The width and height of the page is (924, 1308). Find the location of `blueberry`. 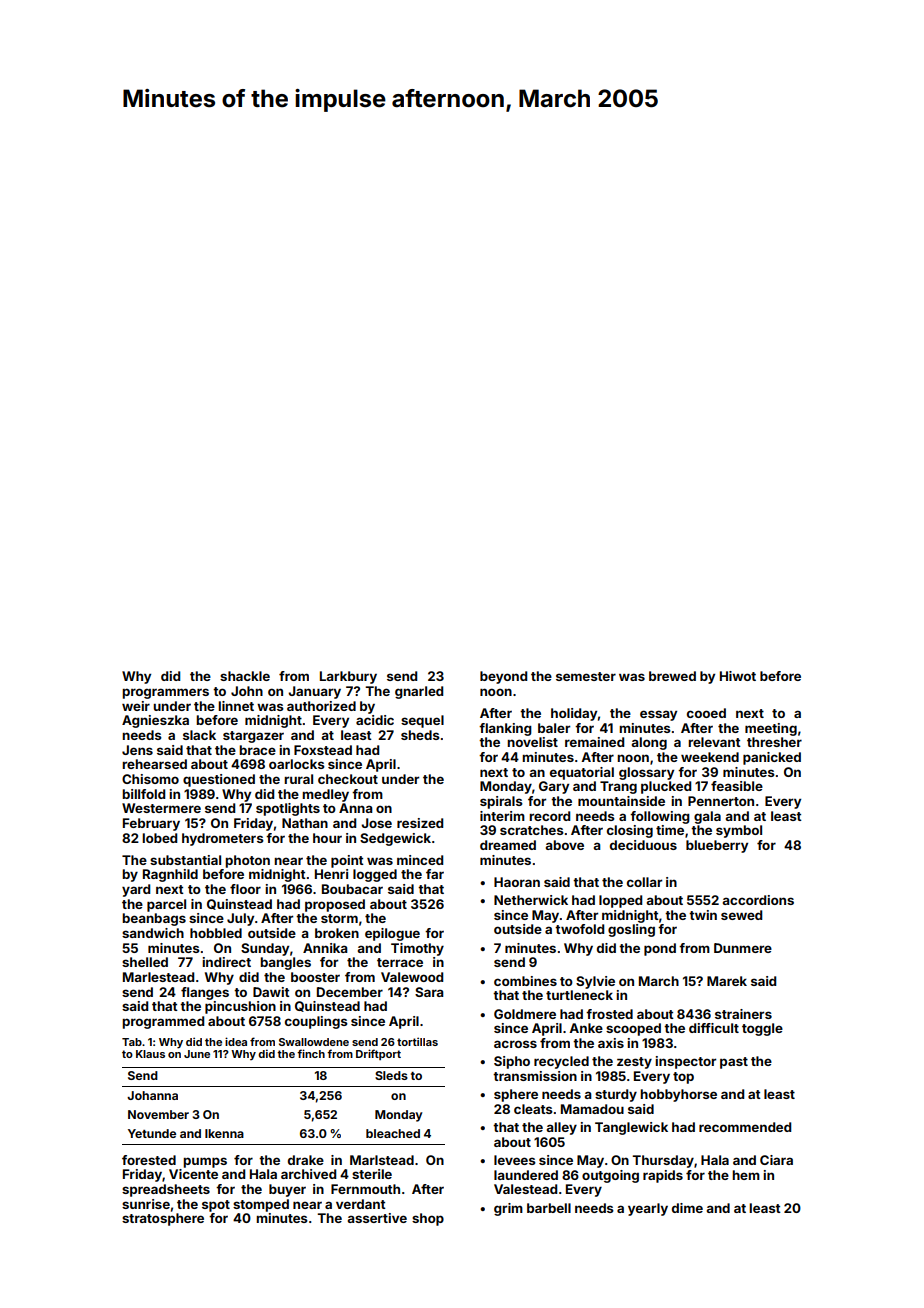

blueberry is located at coordinates (717, 846).
